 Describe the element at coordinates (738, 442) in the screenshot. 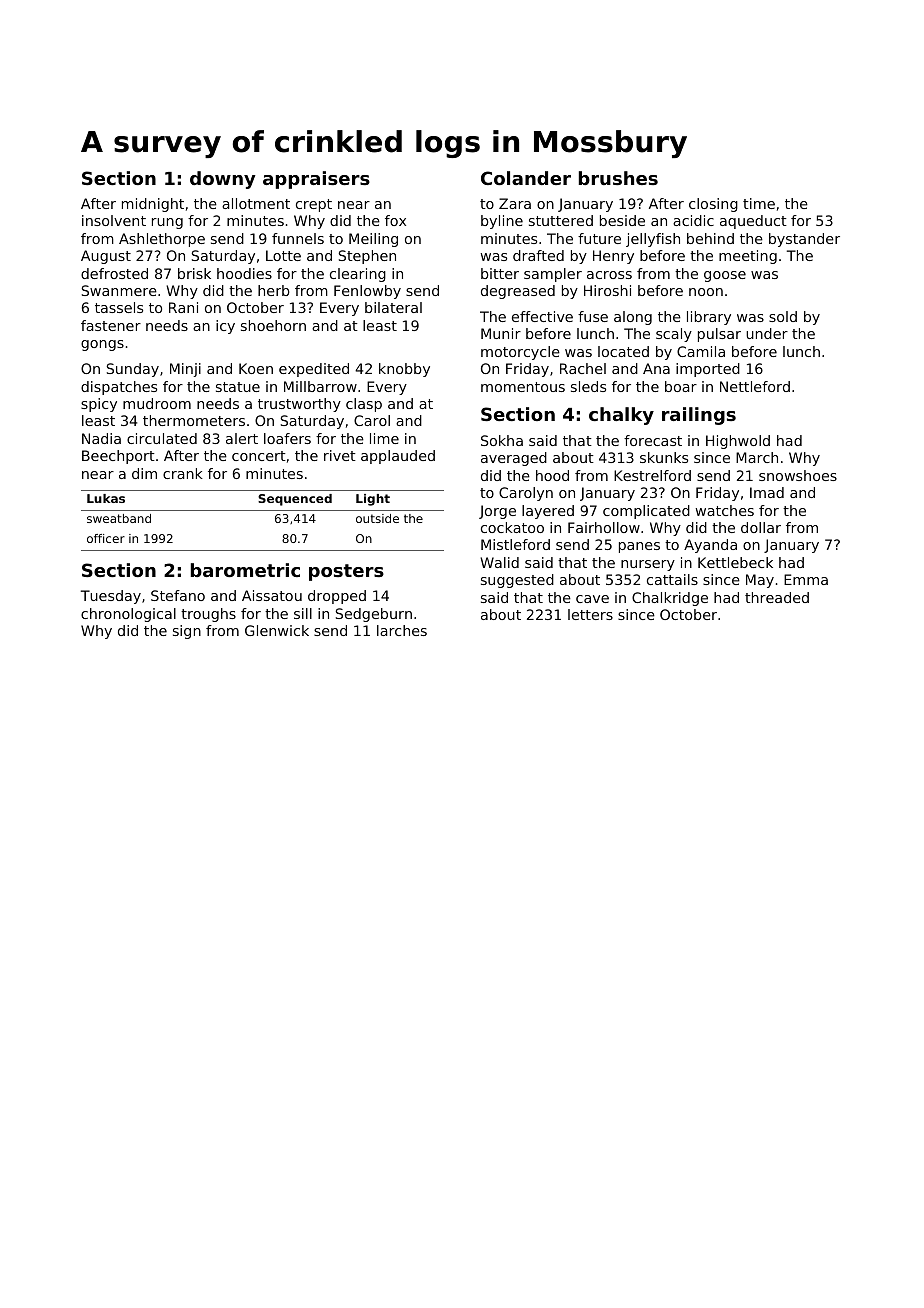

I see `Highwold` at that location.
